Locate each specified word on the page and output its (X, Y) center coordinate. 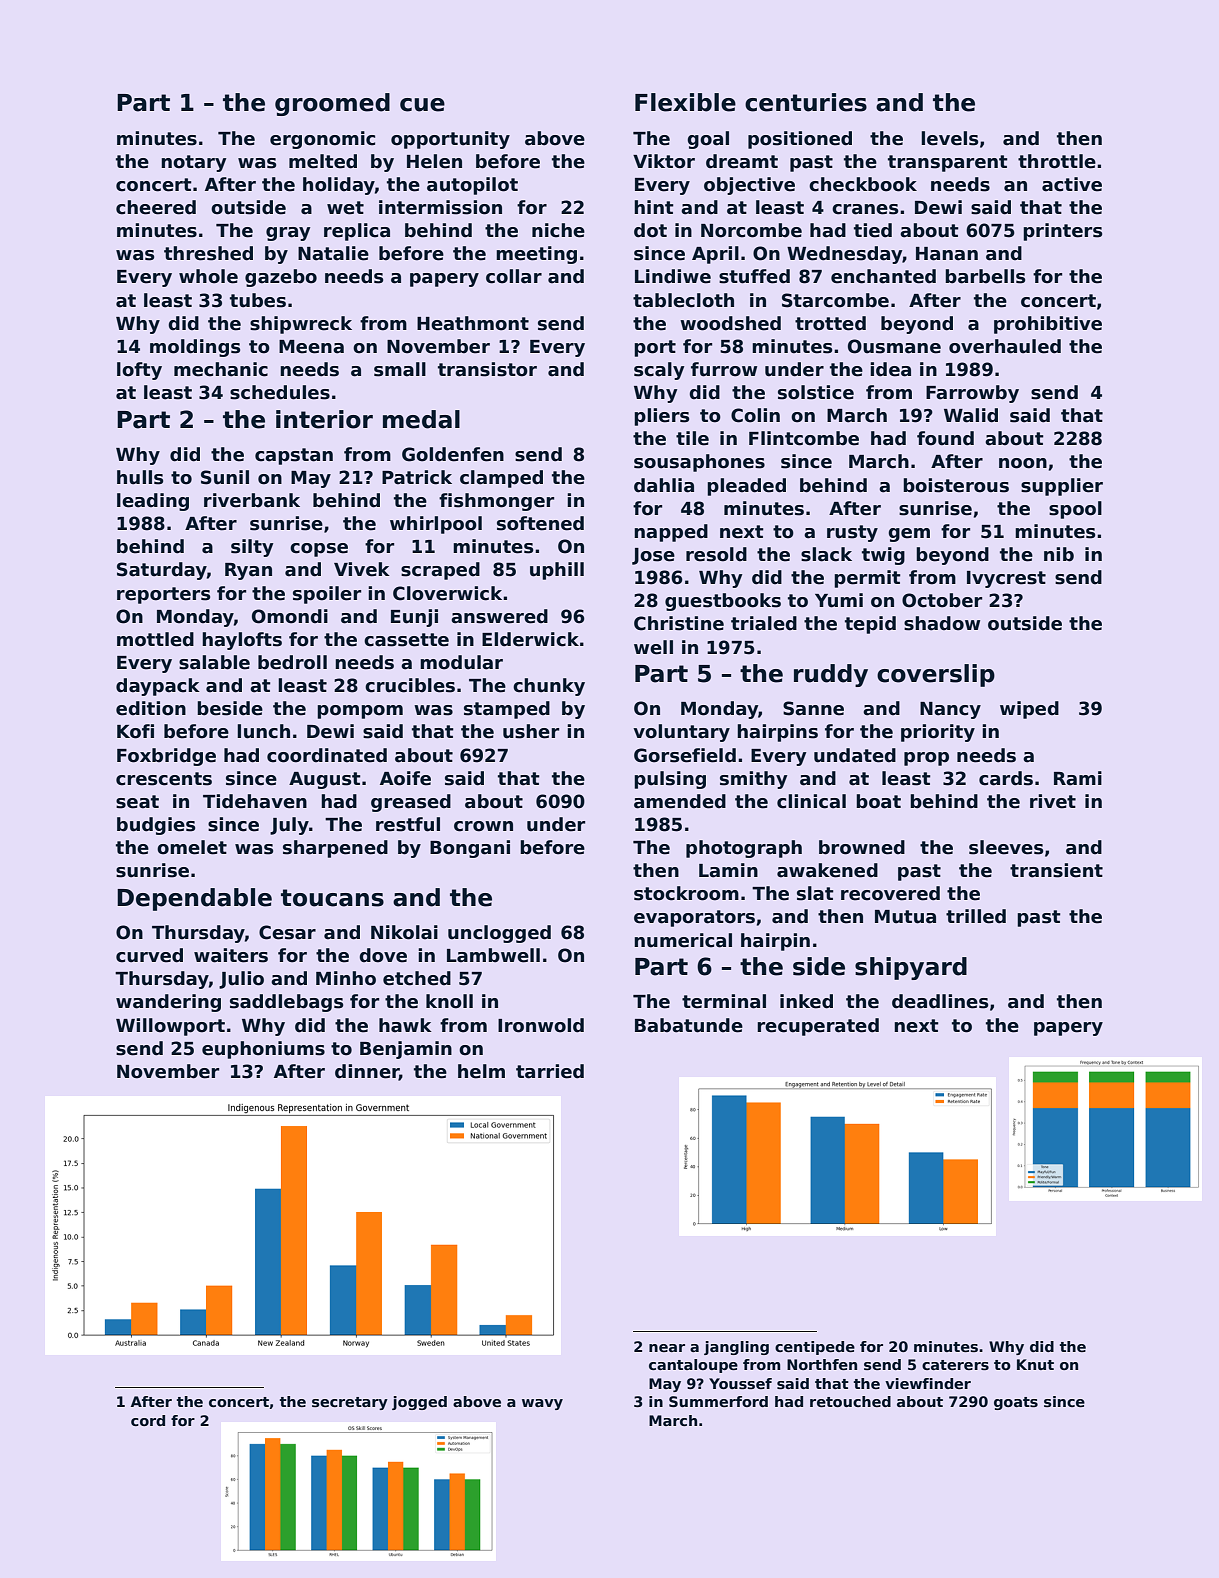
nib (1059, 554)
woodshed (730, 323)
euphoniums (263, 1050)
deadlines (940, 1001)
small (400, 369)
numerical (683, 940)
